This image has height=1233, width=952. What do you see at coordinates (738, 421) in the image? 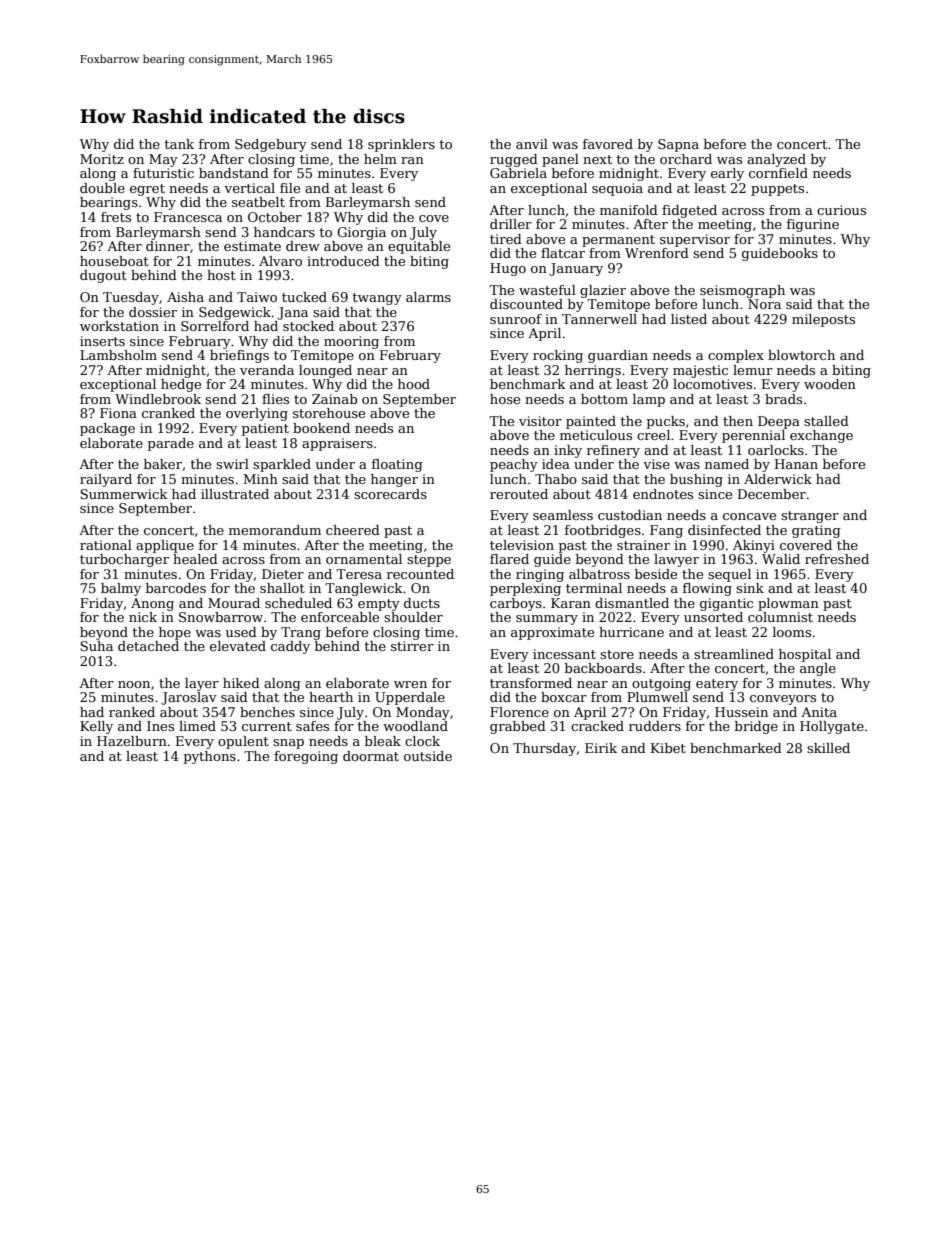
I see `then` at bounding box center [738, 421].
